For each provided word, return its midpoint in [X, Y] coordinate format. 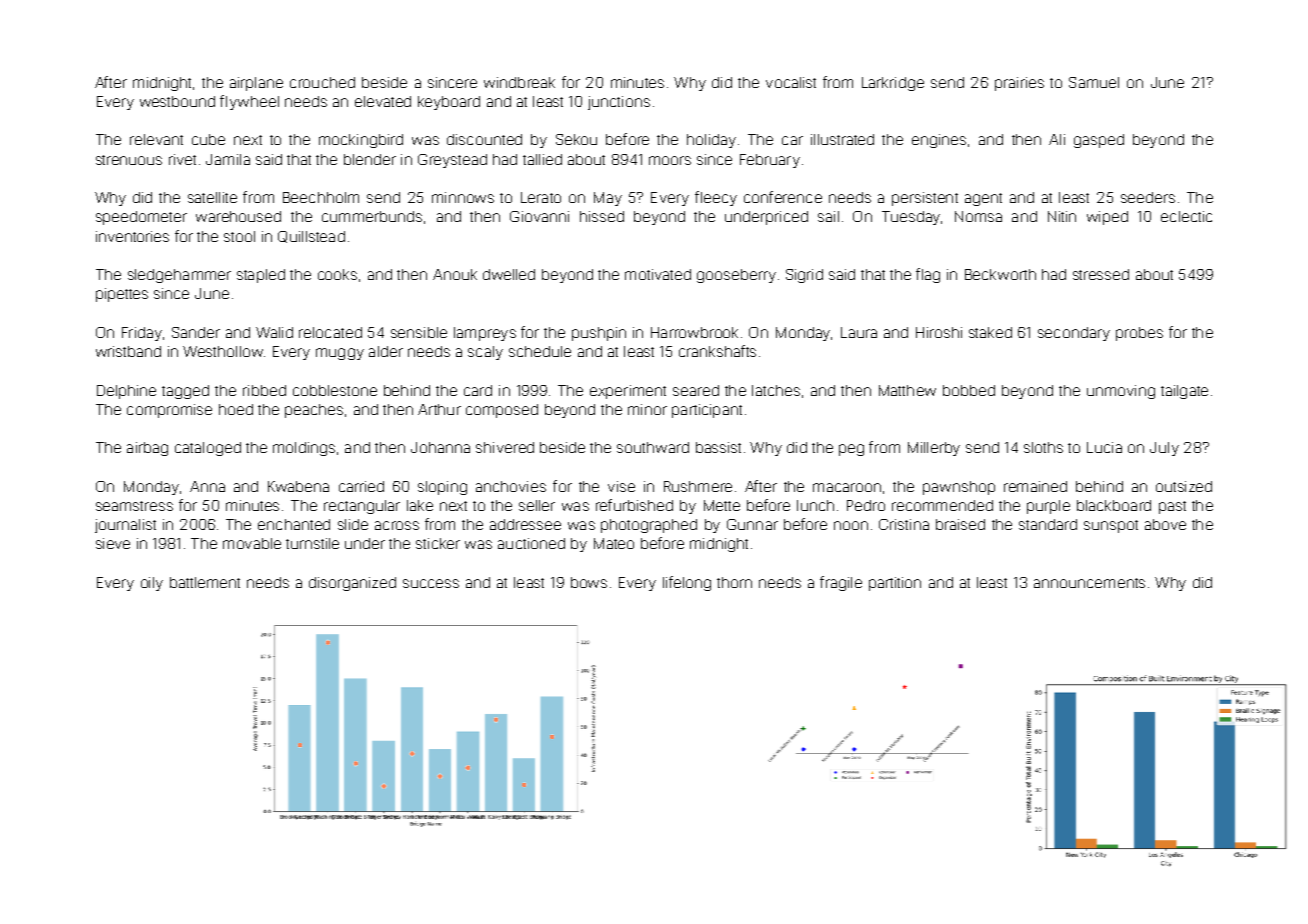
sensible [419, 332]
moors [670, 160]
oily [152, 584]
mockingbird [361, 141]
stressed [1101, 274]
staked [990, 332]
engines [939, 141]
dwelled [509, 274]
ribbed [264, 390]
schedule [540, 351]
